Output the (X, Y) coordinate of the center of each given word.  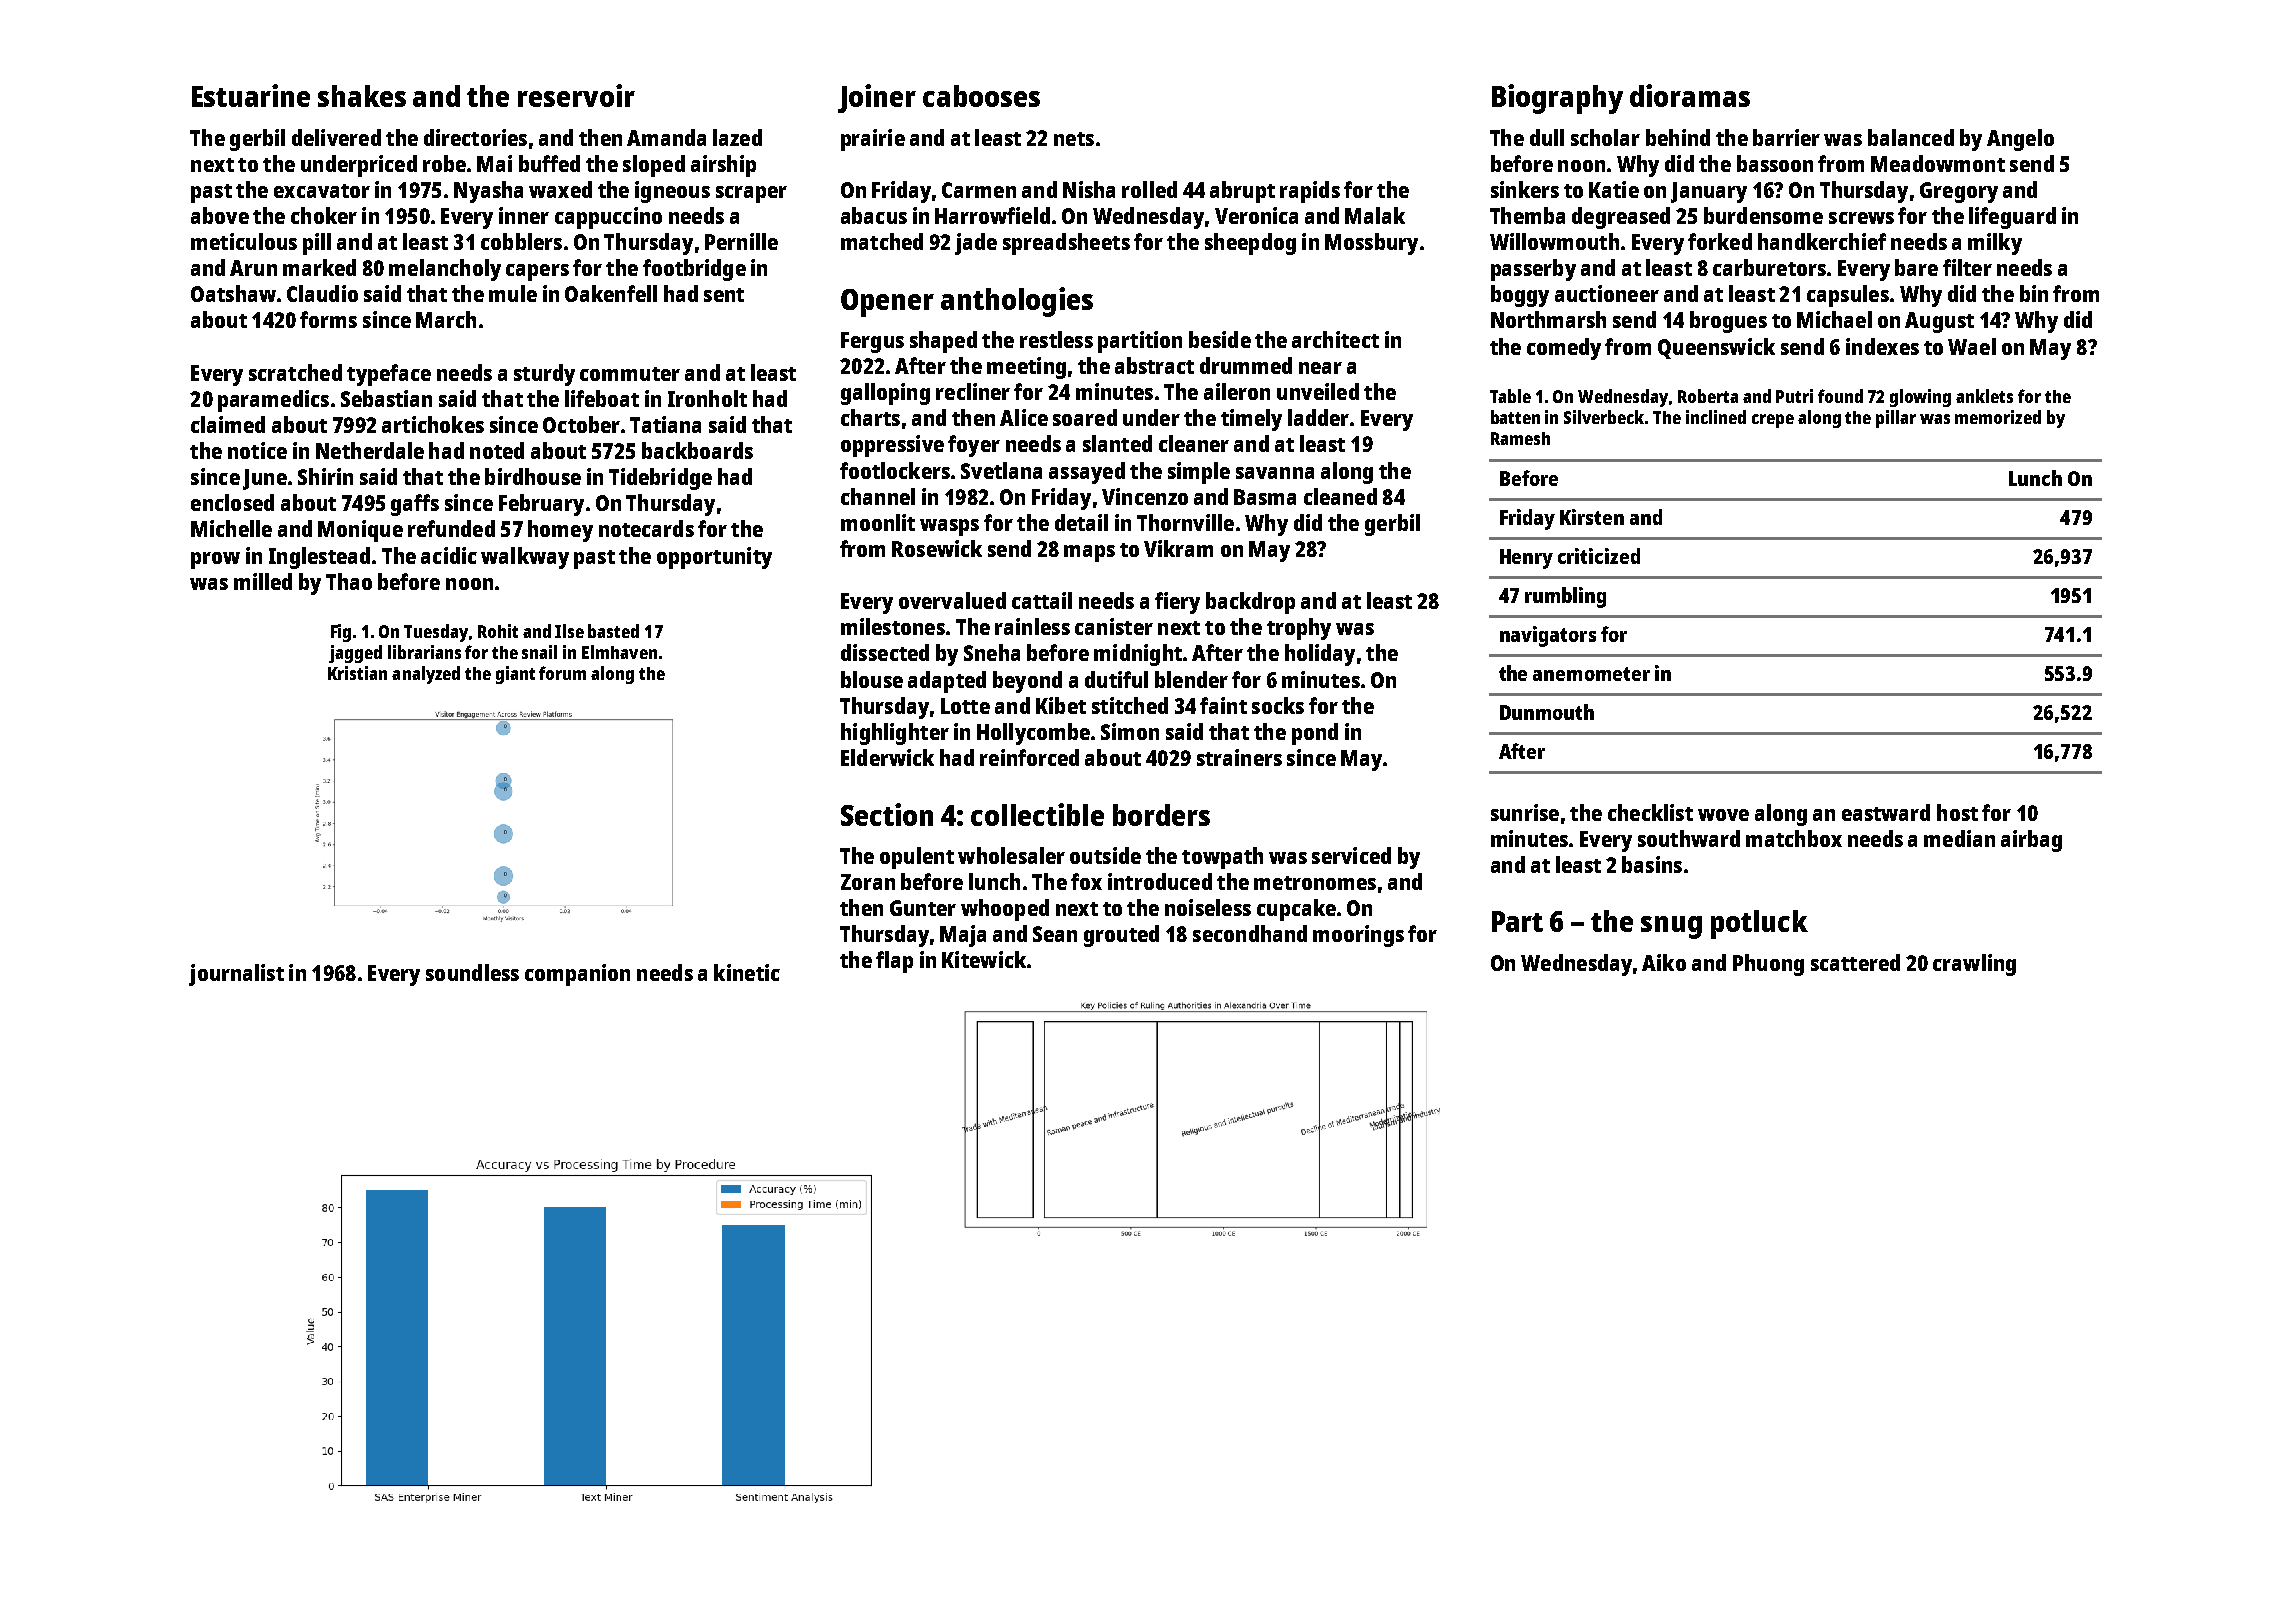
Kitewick (984, 959)
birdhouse (533, 476)
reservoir (576, 95)
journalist (236, 975)
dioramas (1690, 95)
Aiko (1664, 962)
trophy (1299, 629)
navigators (1548, 636)
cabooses (981, 96)
